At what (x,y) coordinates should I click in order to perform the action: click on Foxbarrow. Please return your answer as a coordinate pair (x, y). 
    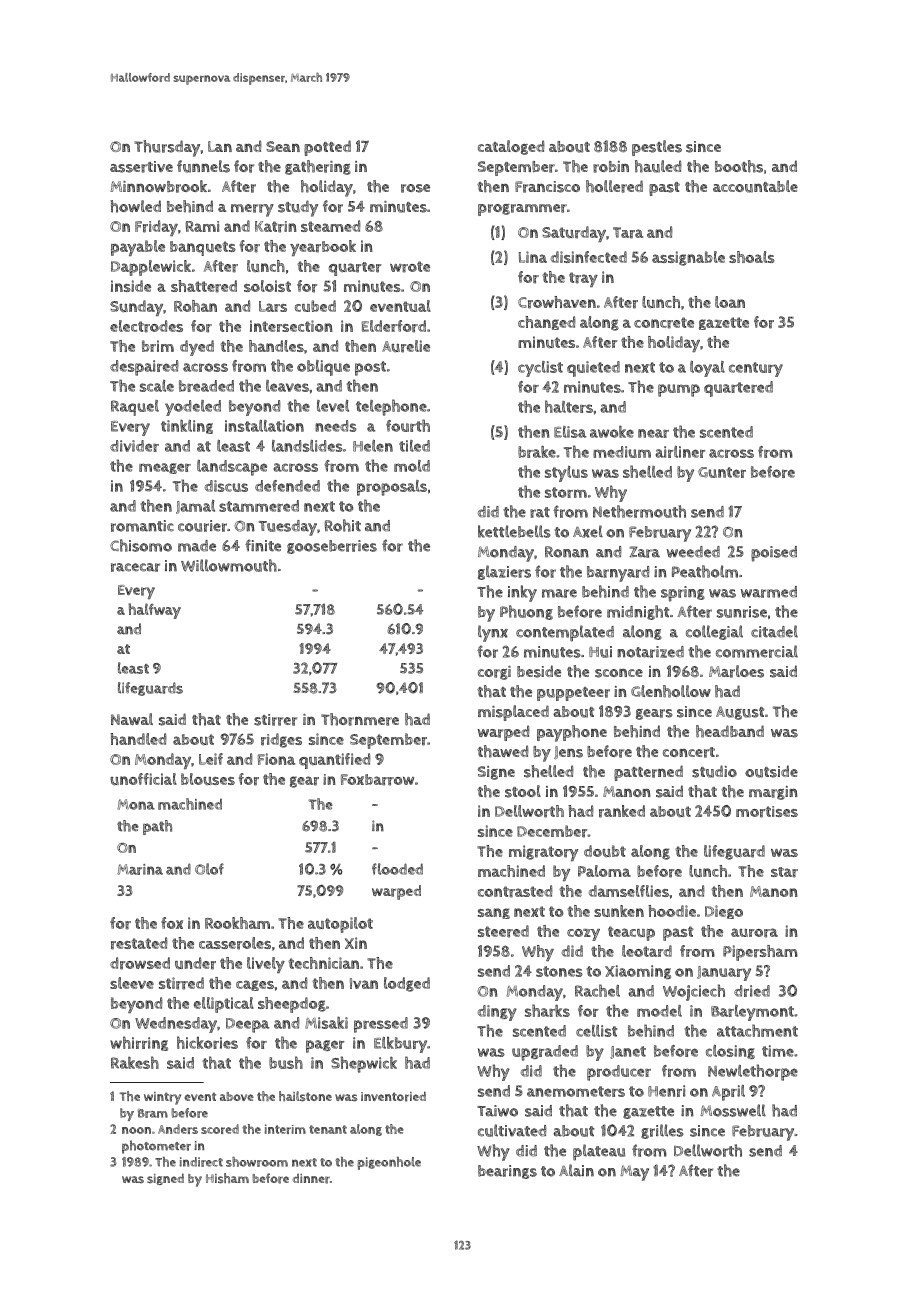
    Looking at the image, I should click on (377, 780).
